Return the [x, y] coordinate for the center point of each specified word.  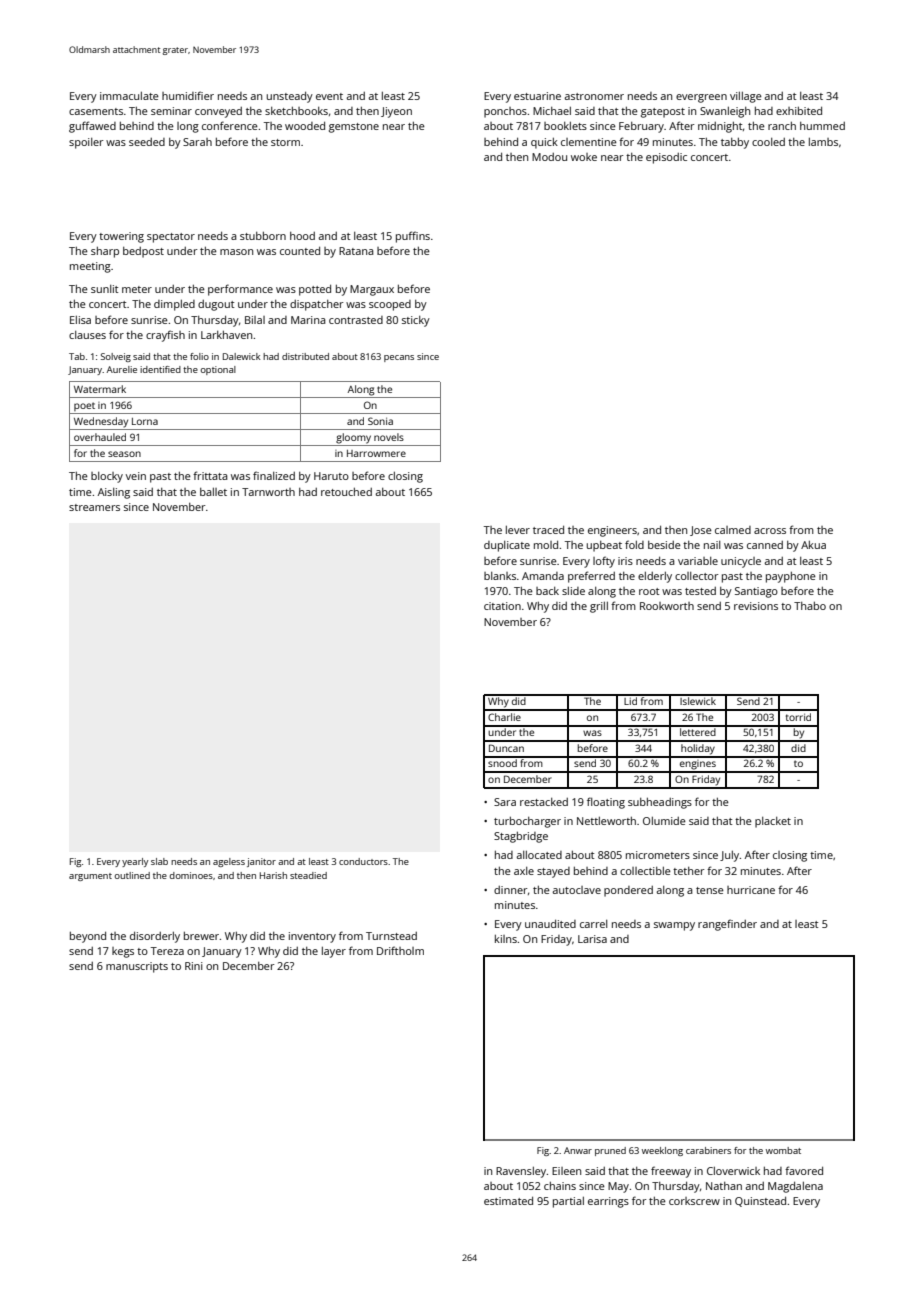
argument [90, 877]
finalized [274, 475]
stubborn [263, 236]
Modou [549, 157]
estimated [508, 1201]
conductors [363, 861]
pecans [399, 358]
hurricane [751, 890]
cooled [768, 142]
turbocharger [527, 822]
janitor [261, 862]
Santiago [756, 592]
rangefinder [727, 925]
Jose [701, 531]
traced [548, 530]
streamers [94, 507]
